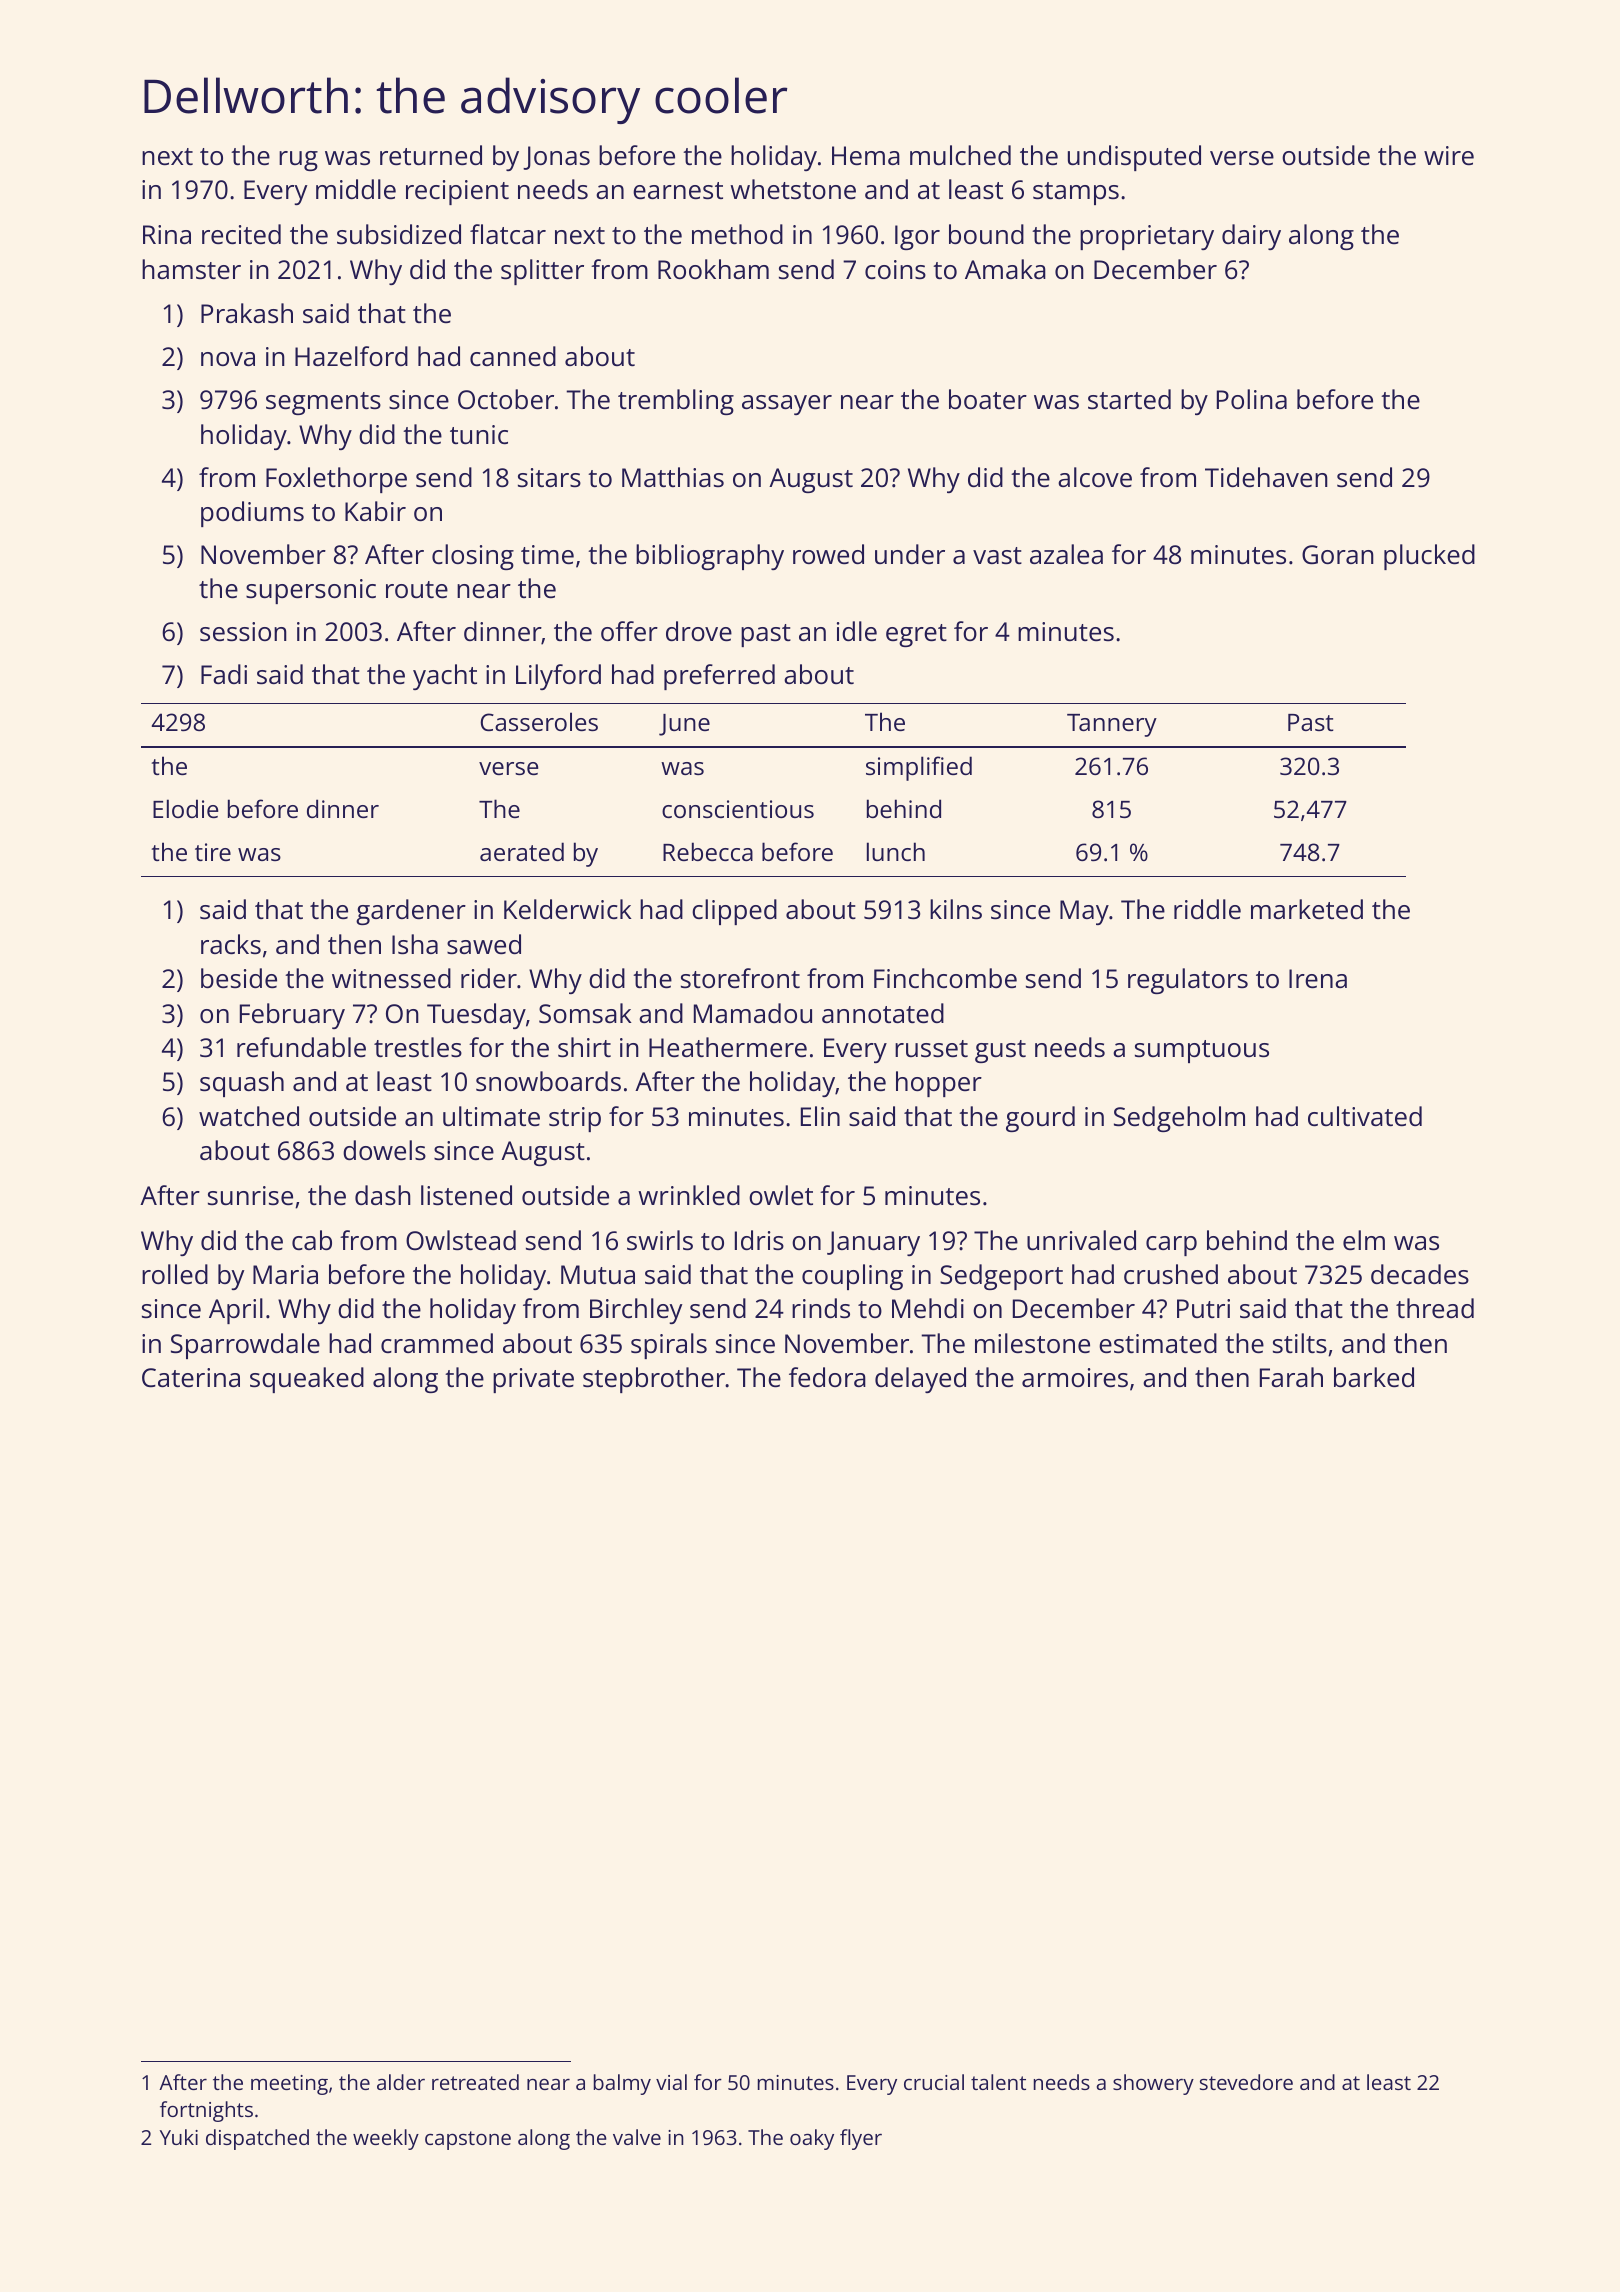 The height and width of the screenshot is (2292, 1620). Describe the element at coordinates (399, 234) in the screenshot. I see `subsidized` at that location.
